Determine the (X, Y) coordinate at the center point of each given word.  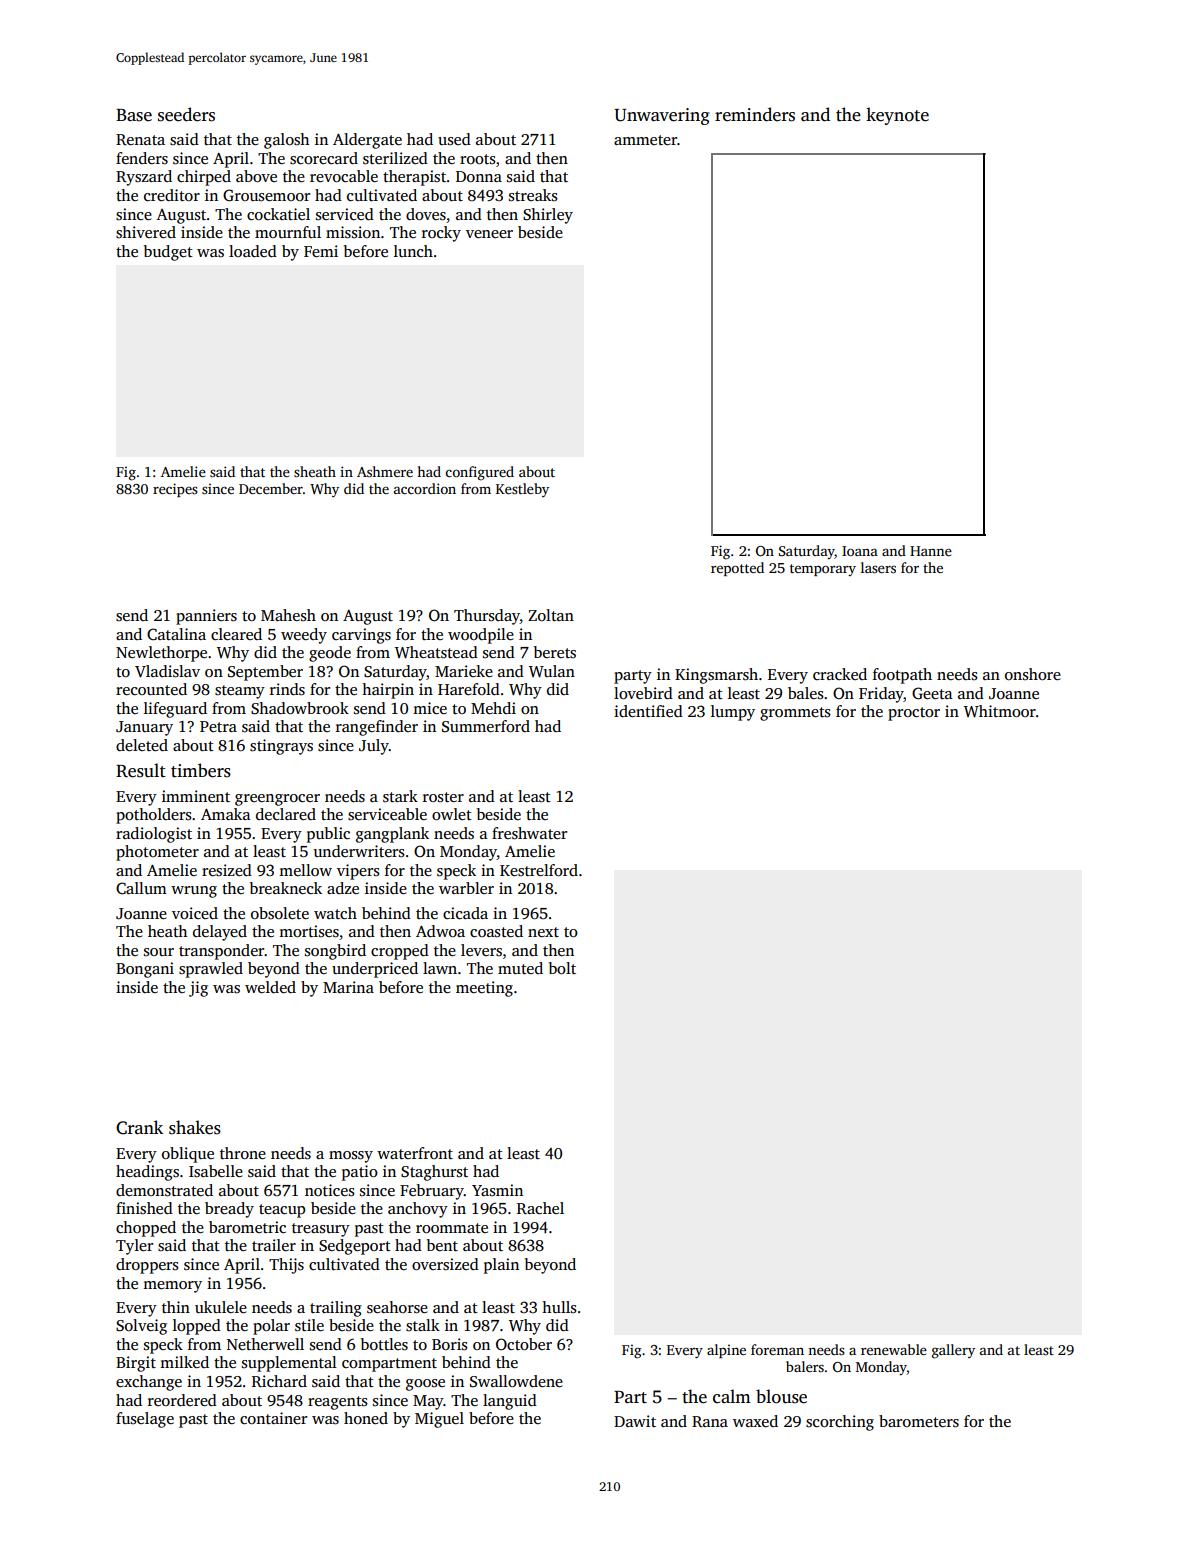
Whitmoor (1000, 711)
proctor (914, 714)
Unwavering (662, 116)
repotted (737, 569)
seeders (186, 114)
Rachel (540, 1208)
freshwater (529, 833)
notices (330, 1190)
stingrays (281, 747)
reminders (755, 114)
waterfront (415, 1153)
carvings (361, 636)
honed (366, 1418)
